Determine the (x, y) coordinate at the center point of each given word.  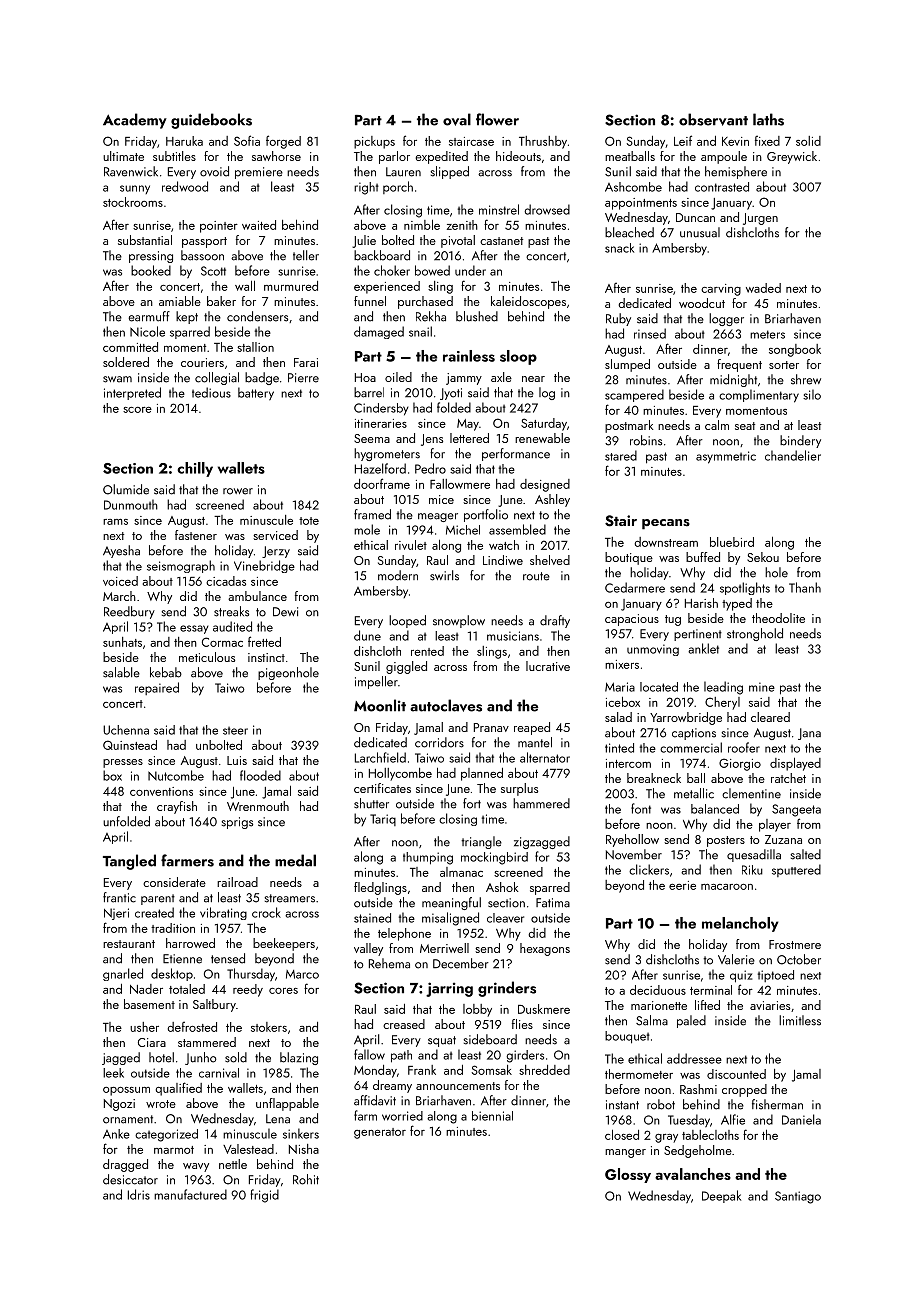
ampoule (724, 157)
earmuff (149, 316)
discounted (736, 1074)
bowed (432, 270)
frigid (264, 1196)
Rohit (306, 1179)
